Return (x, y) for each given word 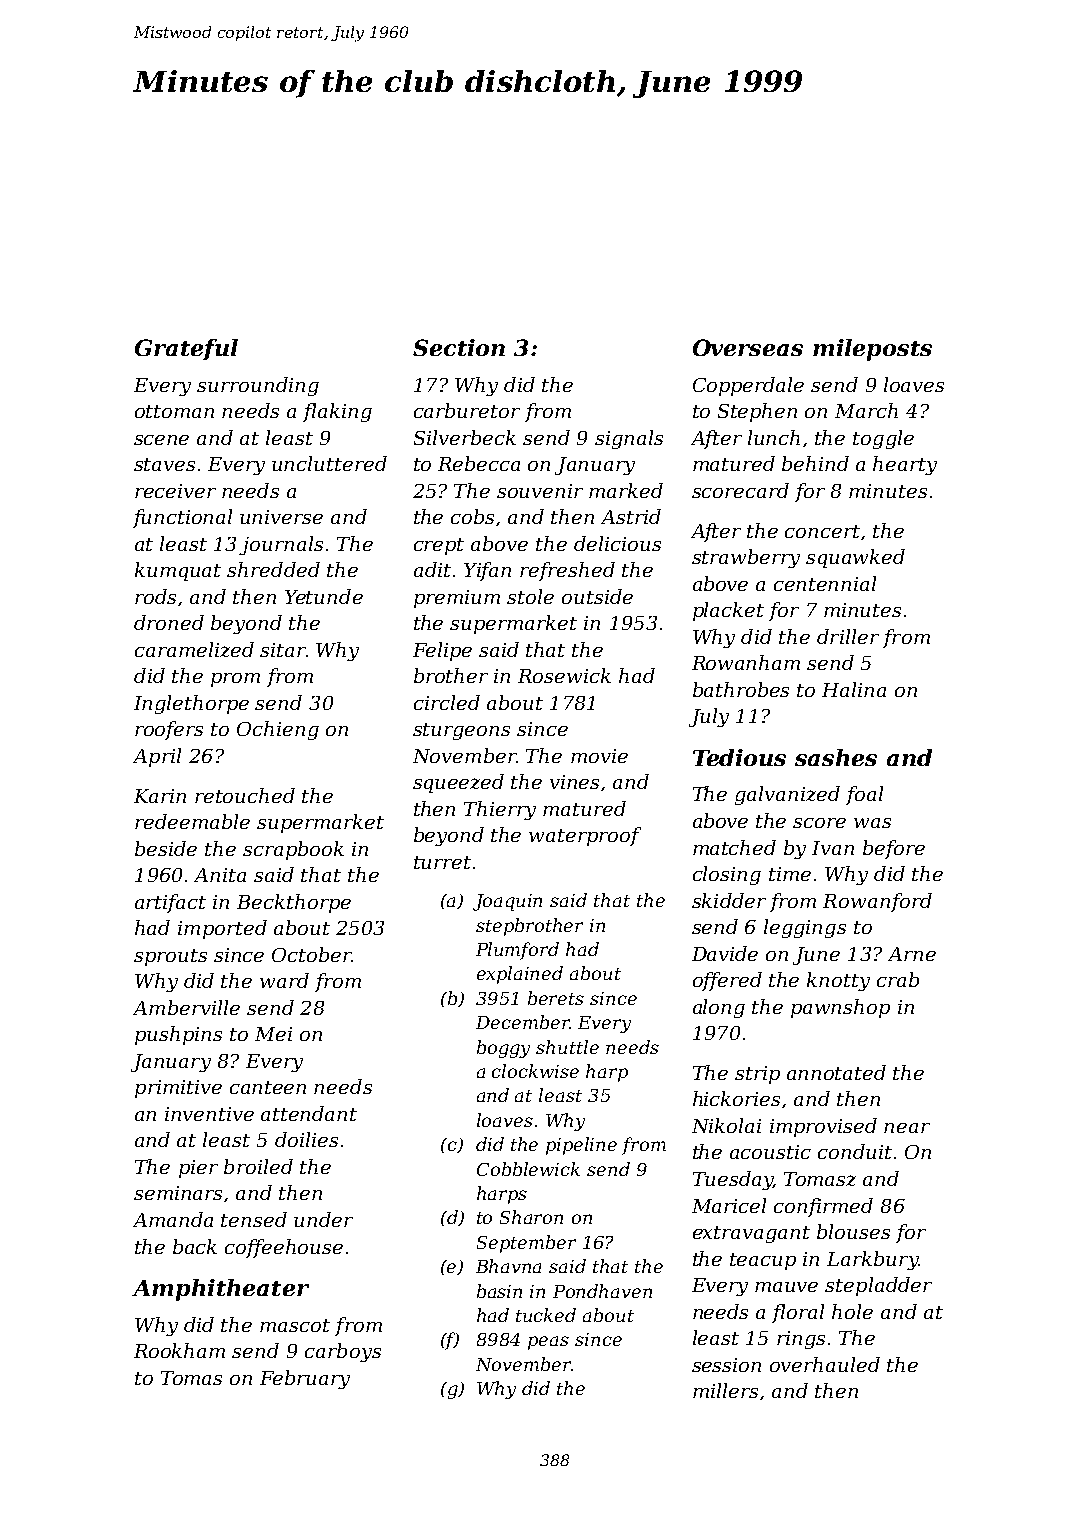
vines (574, 782)
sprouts (170, 957)
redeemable (192, 821)
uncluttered (329, 463)
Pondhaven (602, 1291)
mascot (295, 1325)
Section (459, 347)
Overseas (748, 347)
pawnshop (840, 1008)
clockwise (535, 1071)
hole (852, 1311)
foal (864, 795)
